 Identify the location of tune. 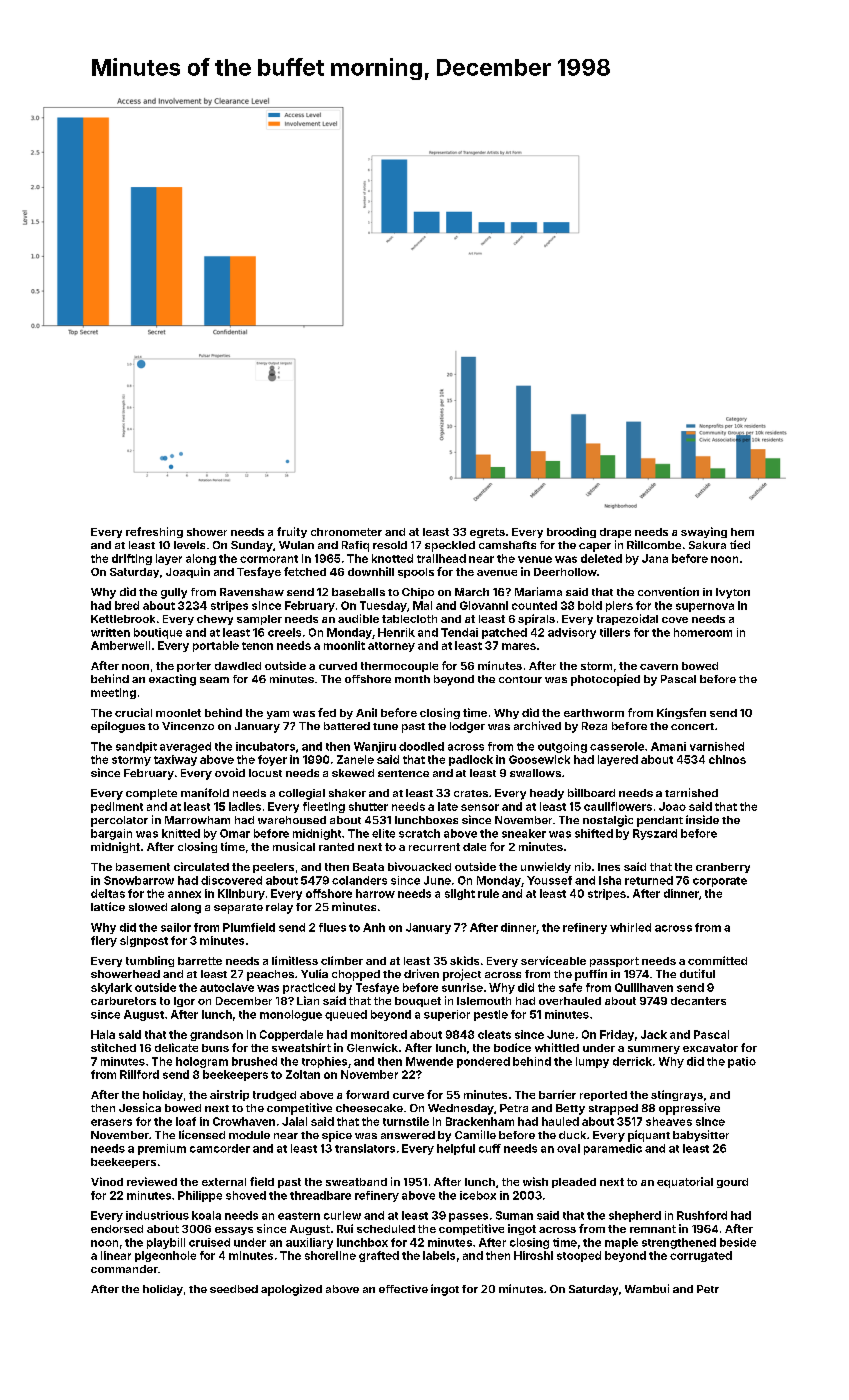
(385, 726).
